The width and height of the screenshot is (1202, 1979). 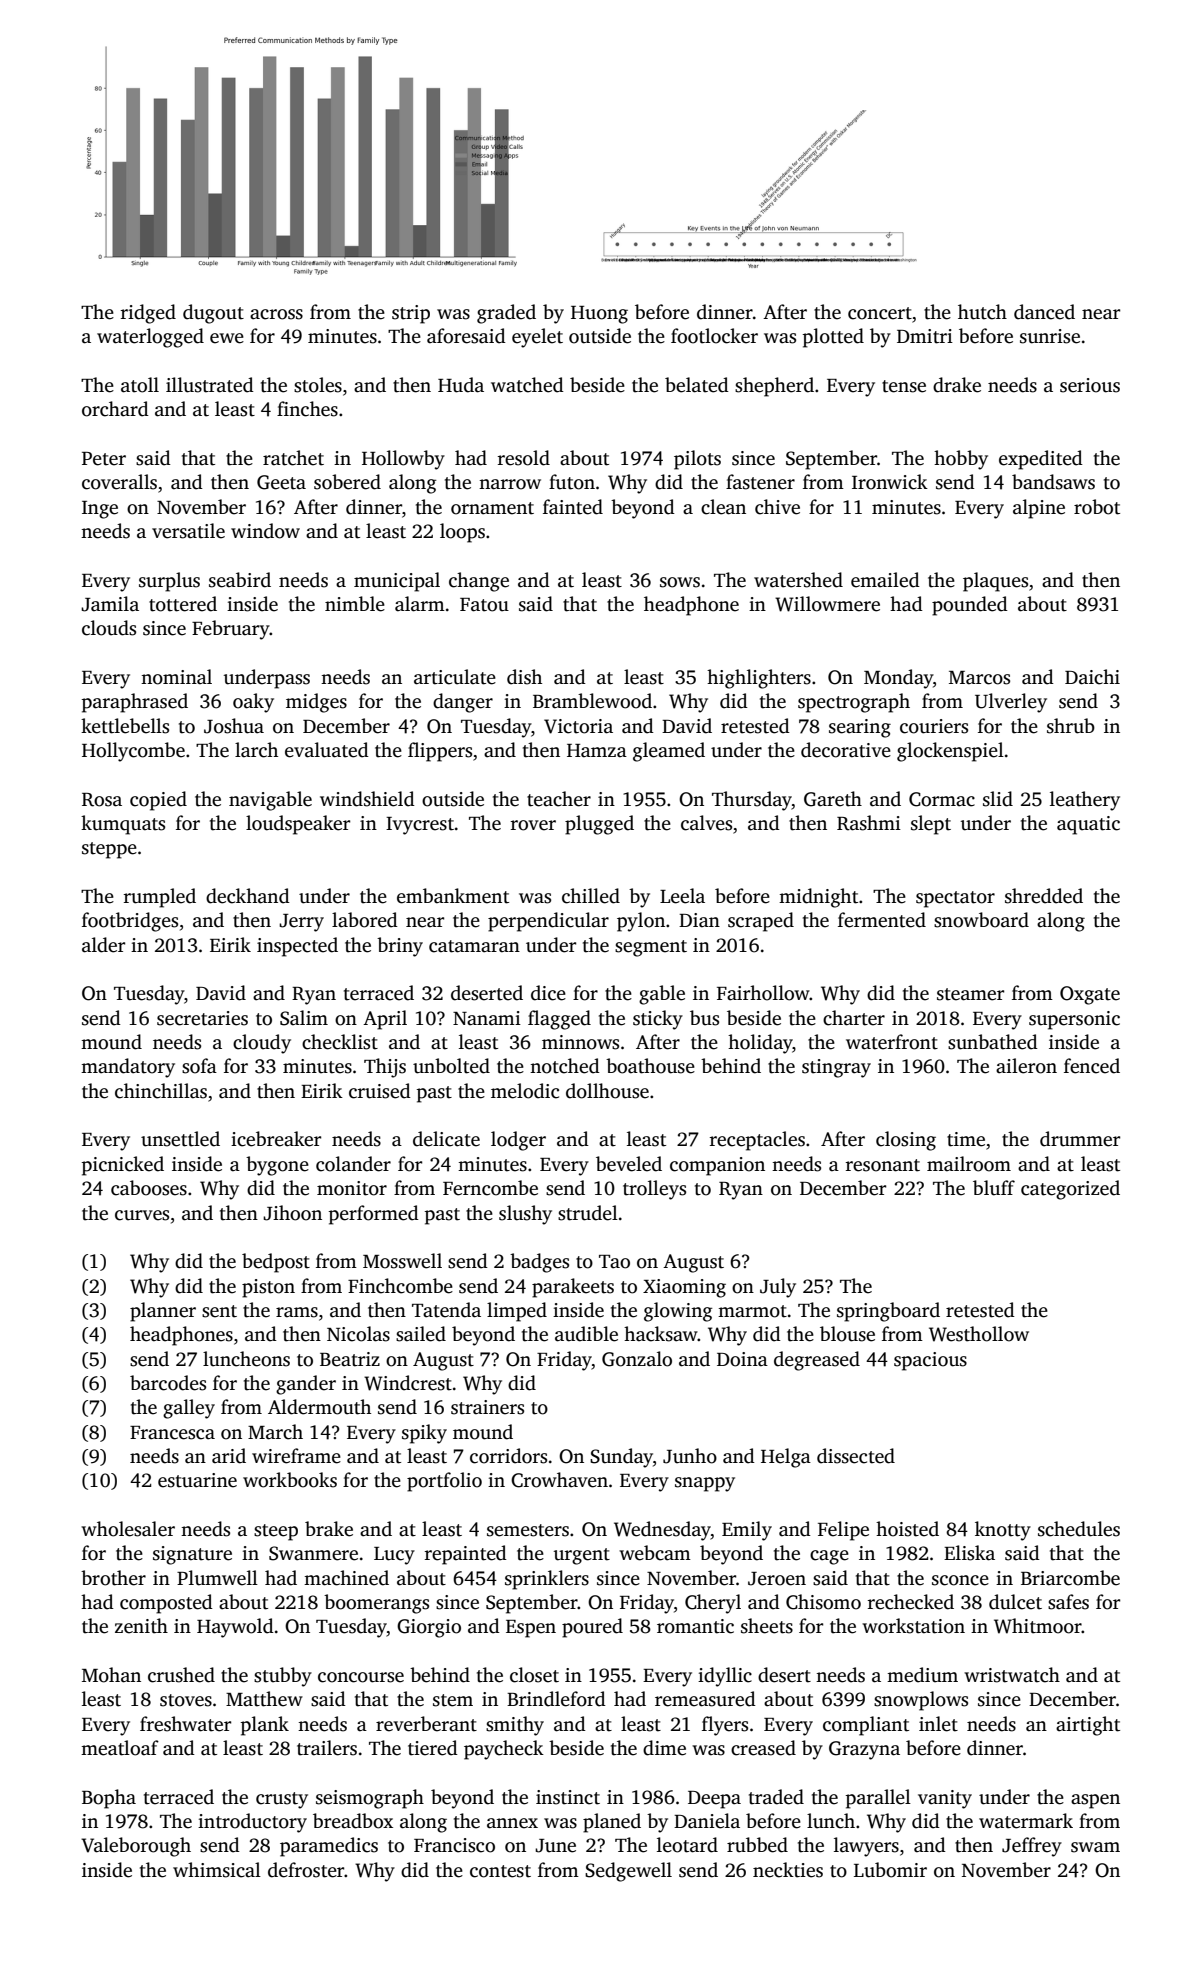 What do you see at coordinates (1080, 1139) in the screenshot?
I see `drummer` at bounding box center [1080, 1139].
